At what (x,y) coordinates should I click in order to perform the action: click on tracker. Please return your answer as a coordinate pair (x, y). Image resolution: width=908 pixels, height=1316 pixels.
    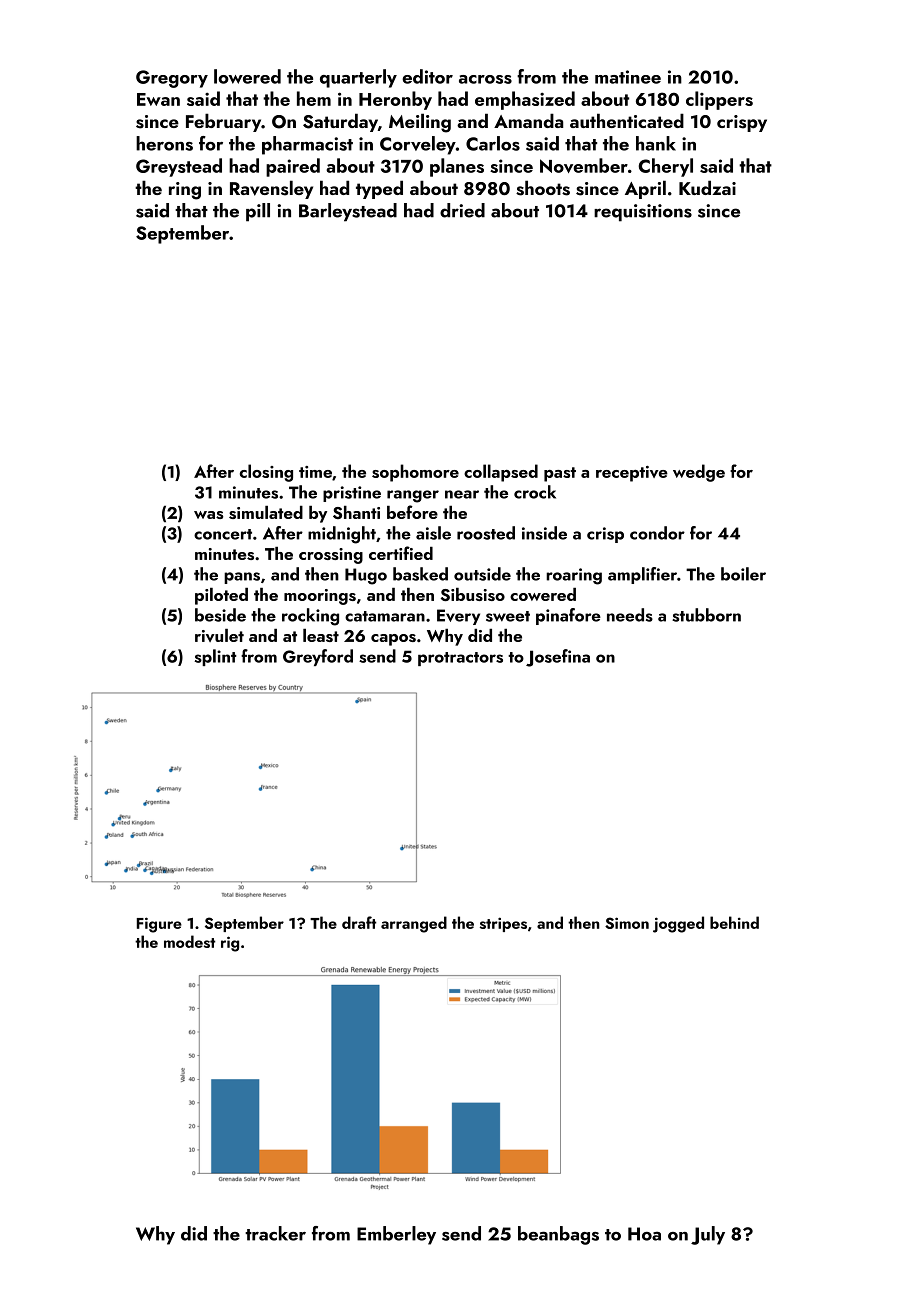
    Looking at the image, I should click on (275, 1233).
